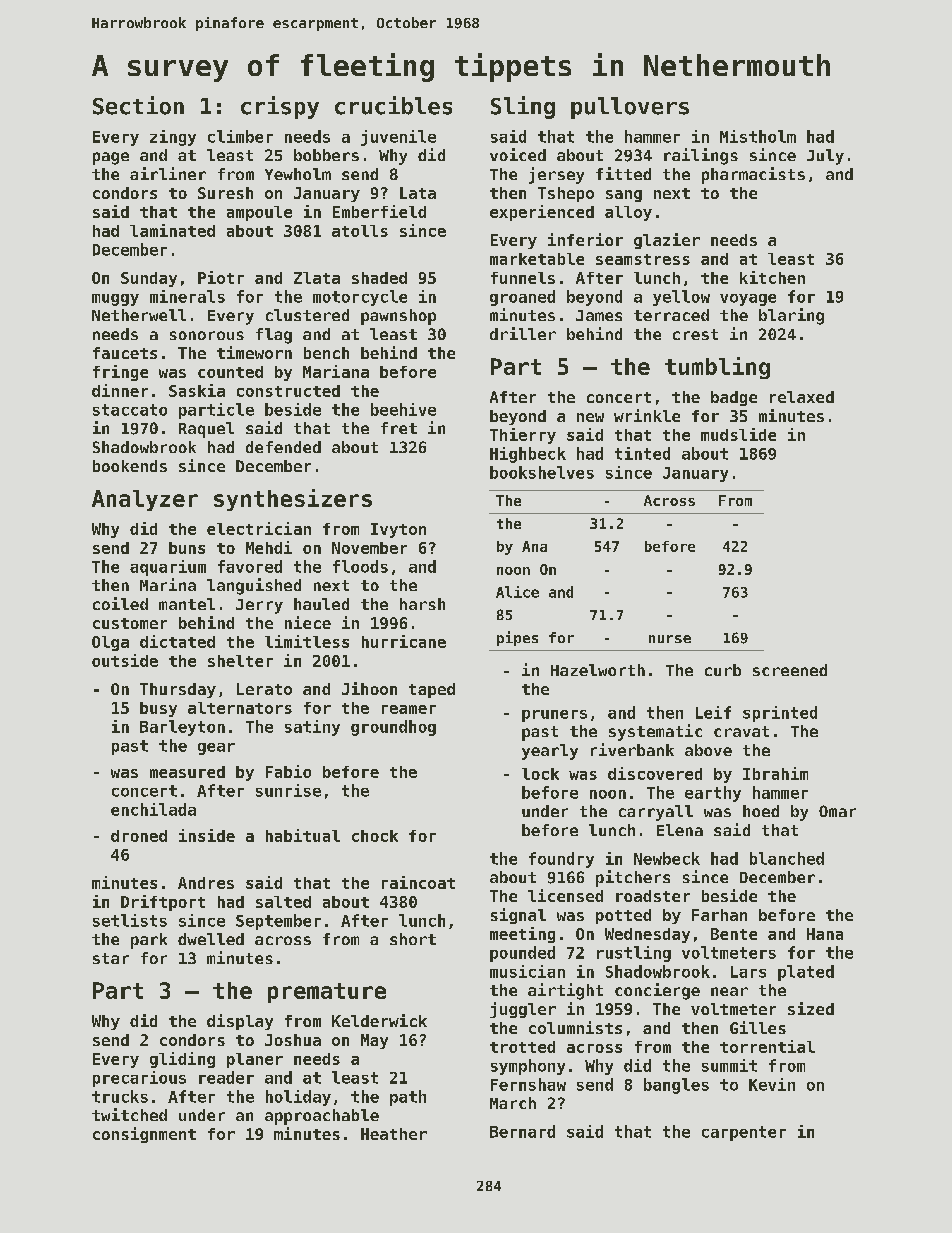  What do you see at coordinates (230, 372) in the screenshot?
I see `counted` at bounding box center [230, 372].
